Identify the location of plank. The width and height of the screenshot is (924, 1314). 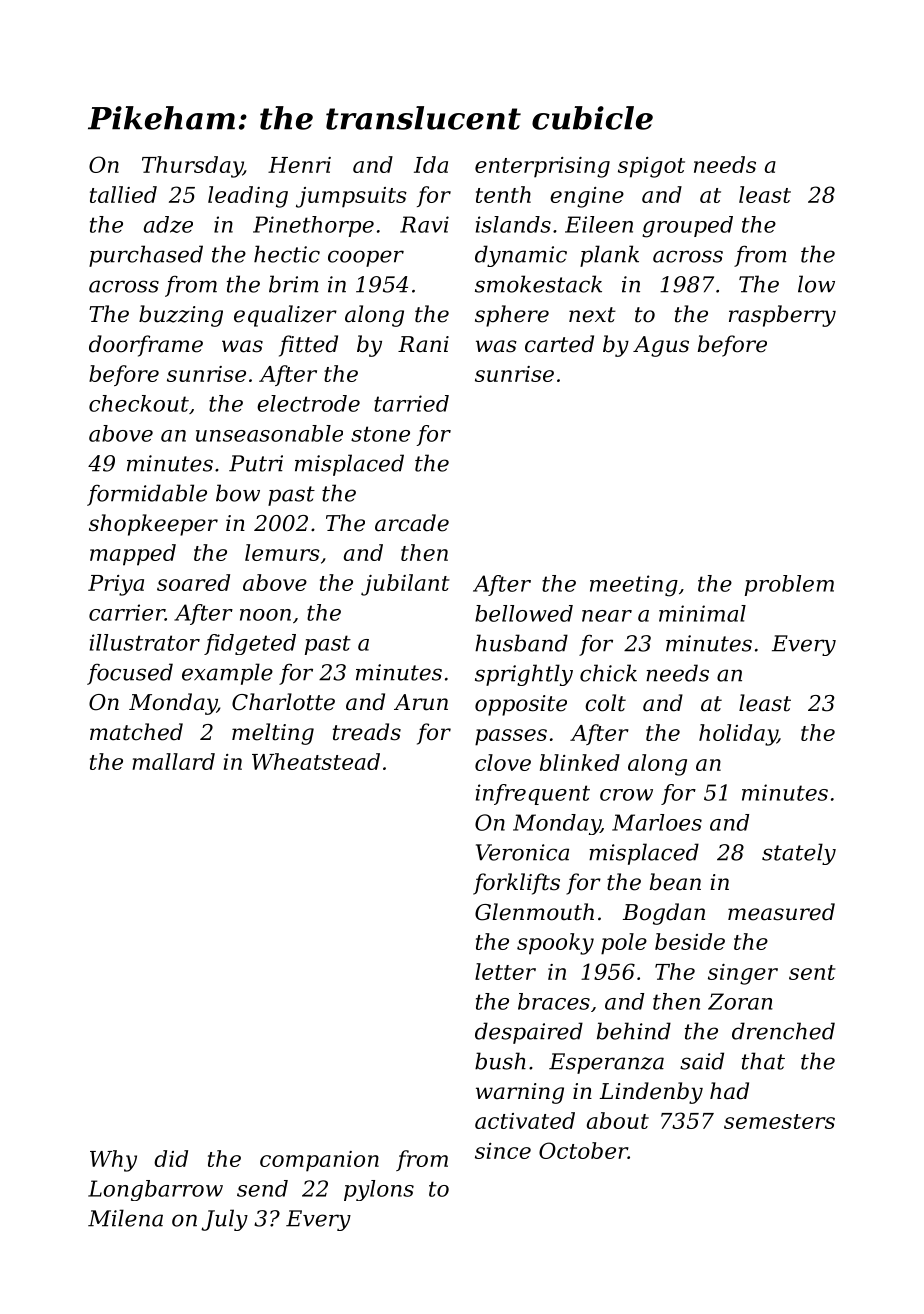
(609, 256).
